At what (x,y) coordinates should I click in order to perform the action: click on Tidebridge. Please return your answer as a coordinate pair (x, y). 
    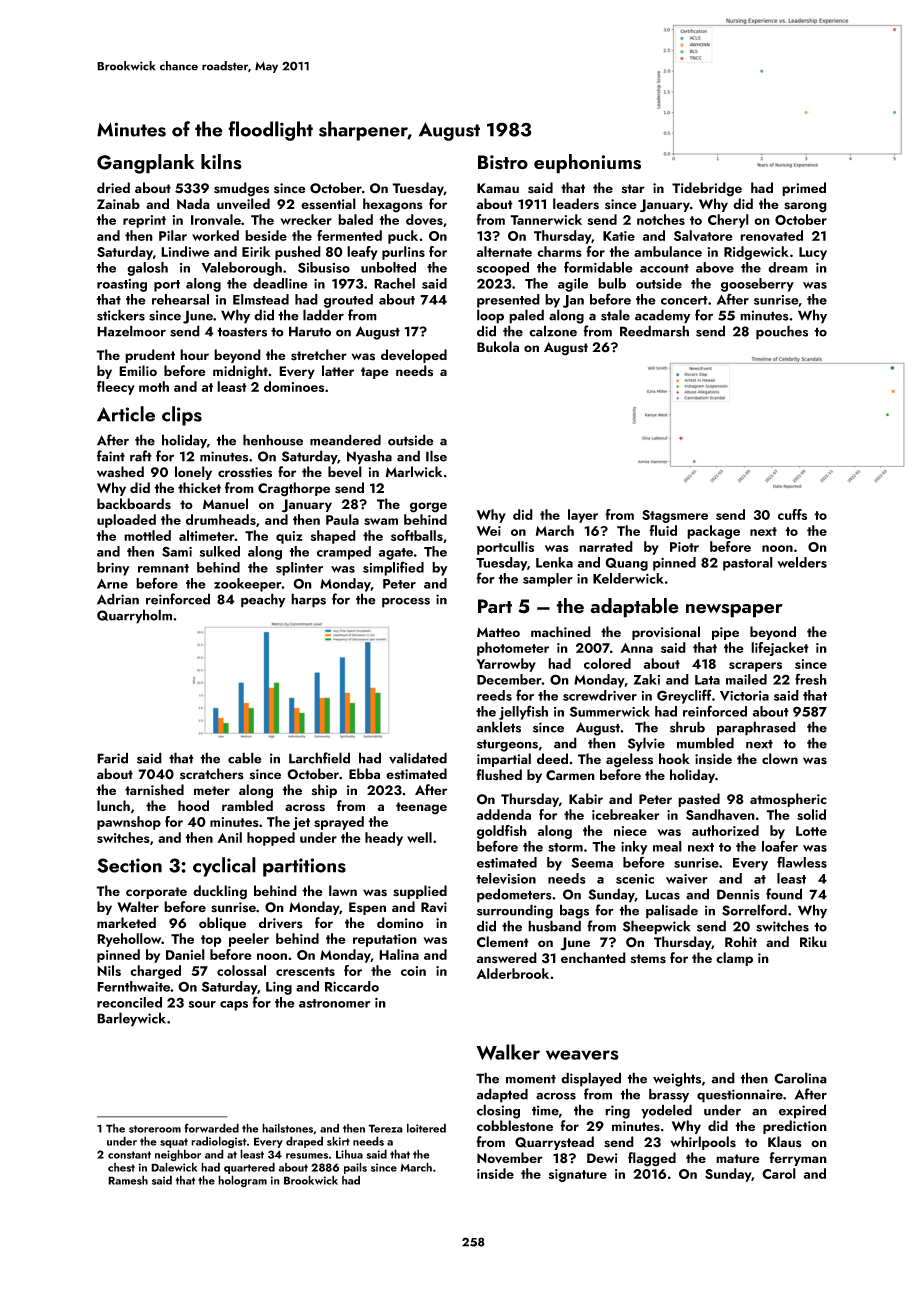
    Looking at the image, I should click on (707, 189).
